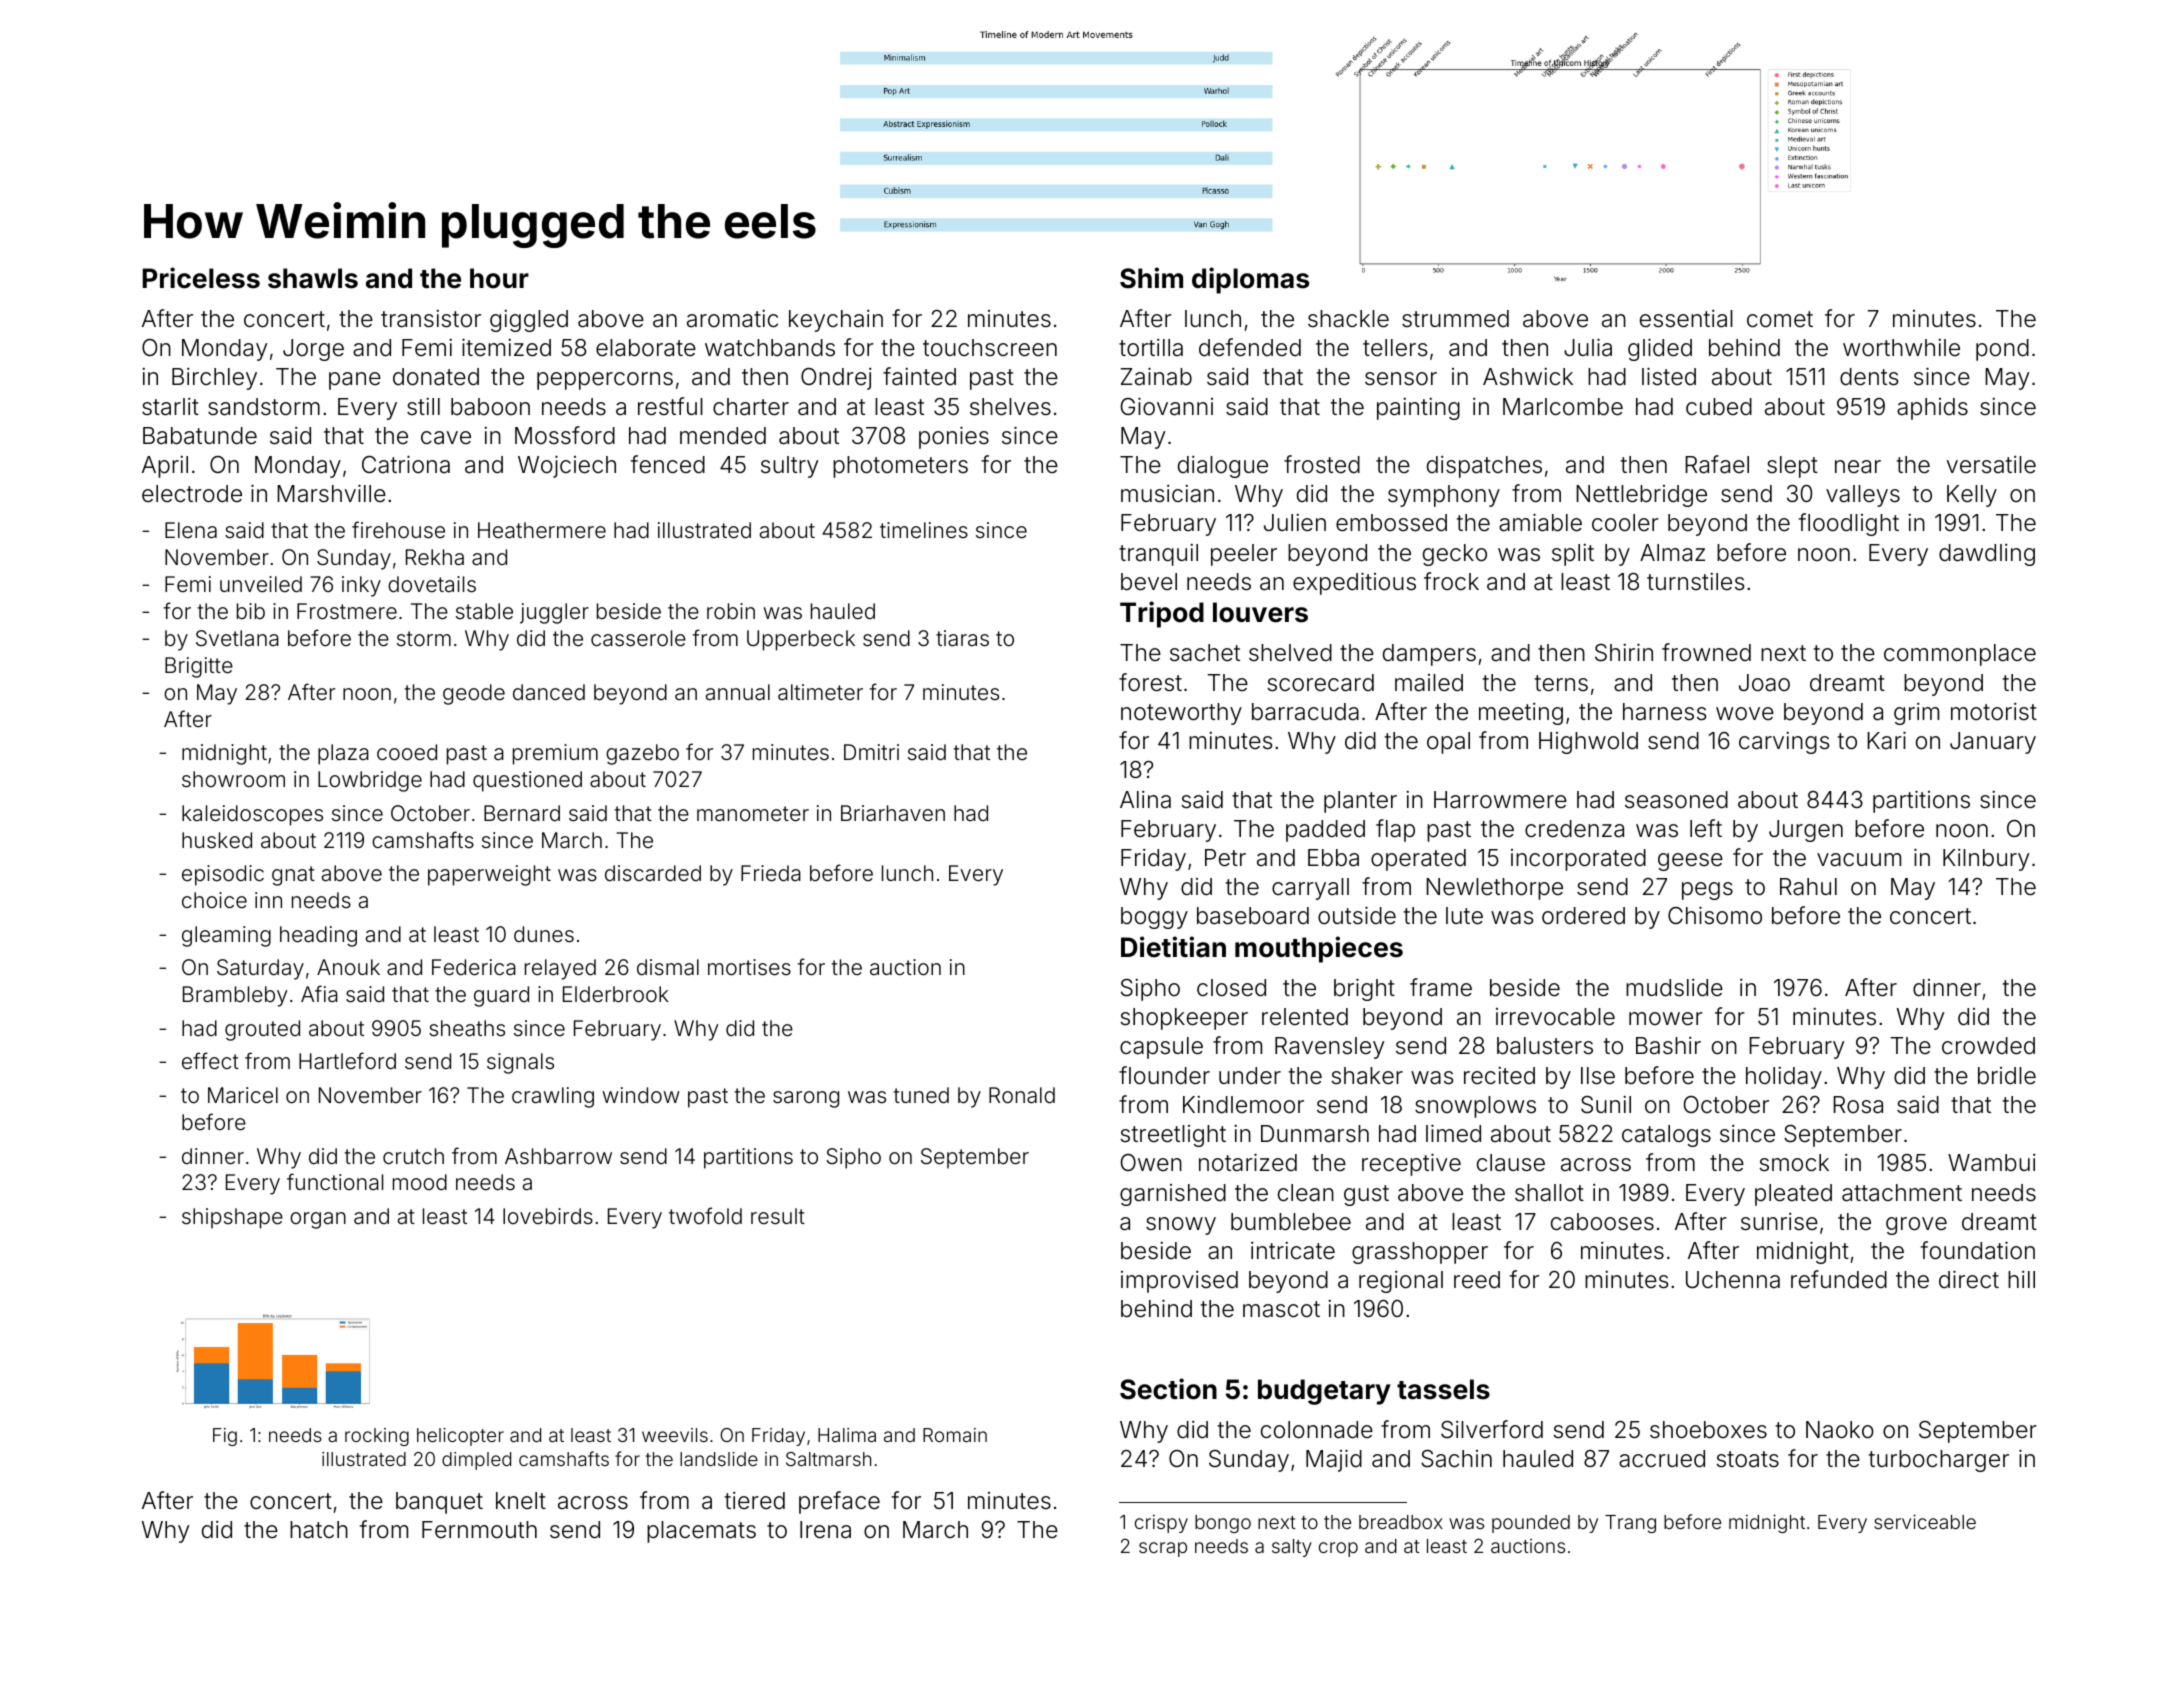 The width and height of the image is (2178, 1683). I want to click on Bernard, so click(522, 813).
